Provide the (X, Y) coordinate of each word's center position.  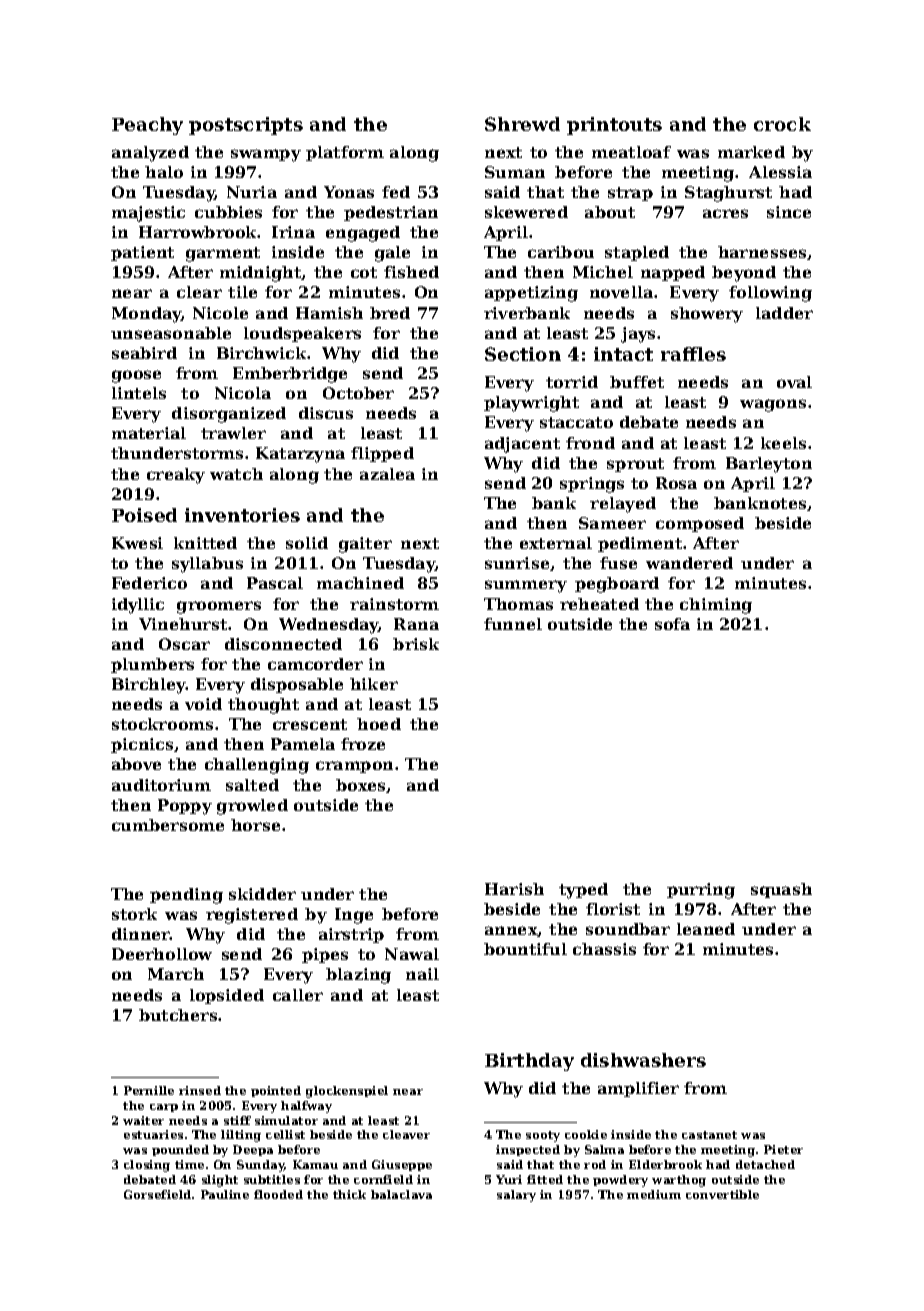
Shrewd (522, 124)
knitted (205, 543)
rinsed (200, 1090)
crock (782, 124)
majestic (148, 214)
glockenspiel (347, 1092)
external (556, 543)
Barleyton (769, 465)
